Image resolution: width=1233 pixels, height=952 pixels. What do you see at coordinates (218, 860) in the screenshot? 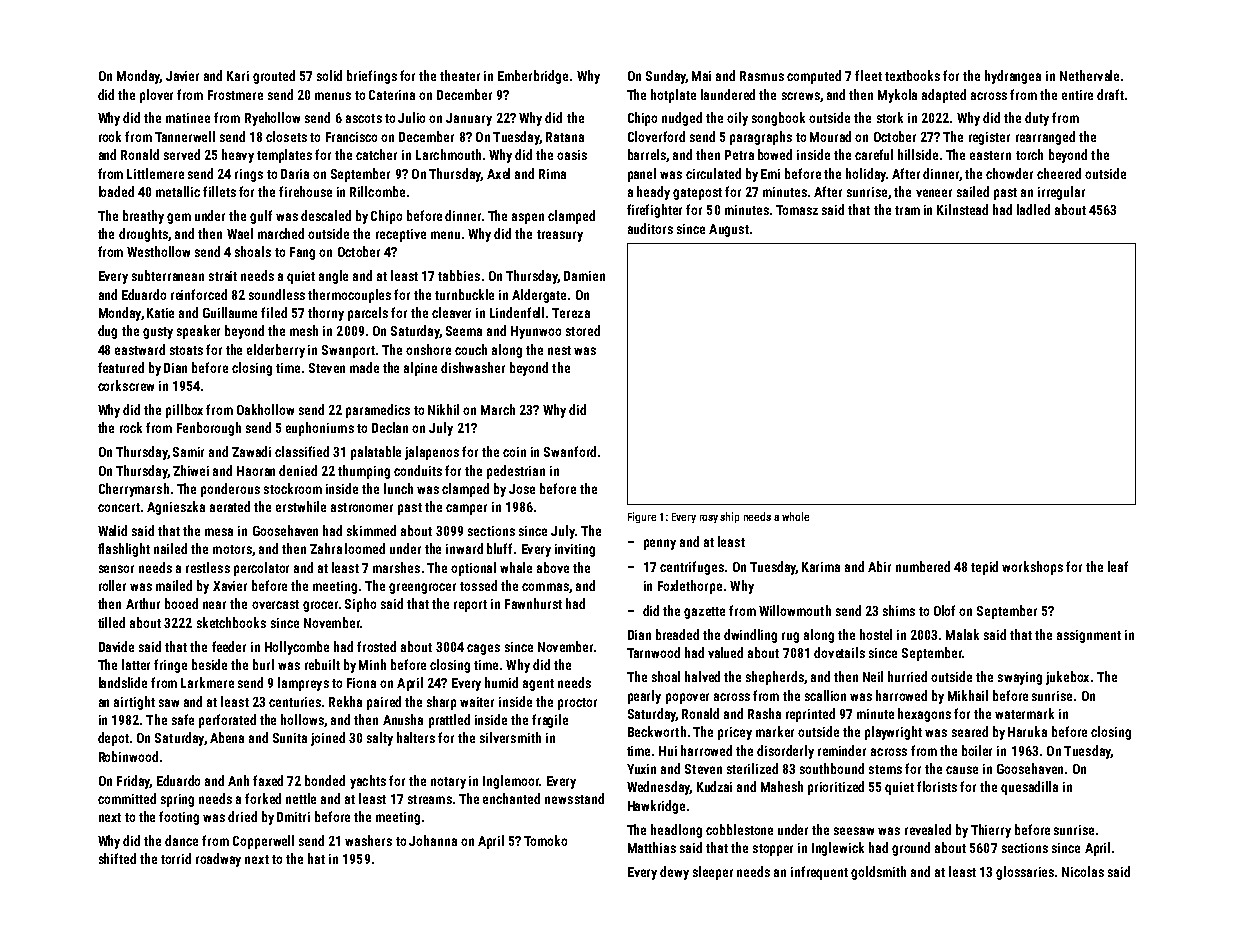
I see `roadway` at bounding box center [218, 860].
